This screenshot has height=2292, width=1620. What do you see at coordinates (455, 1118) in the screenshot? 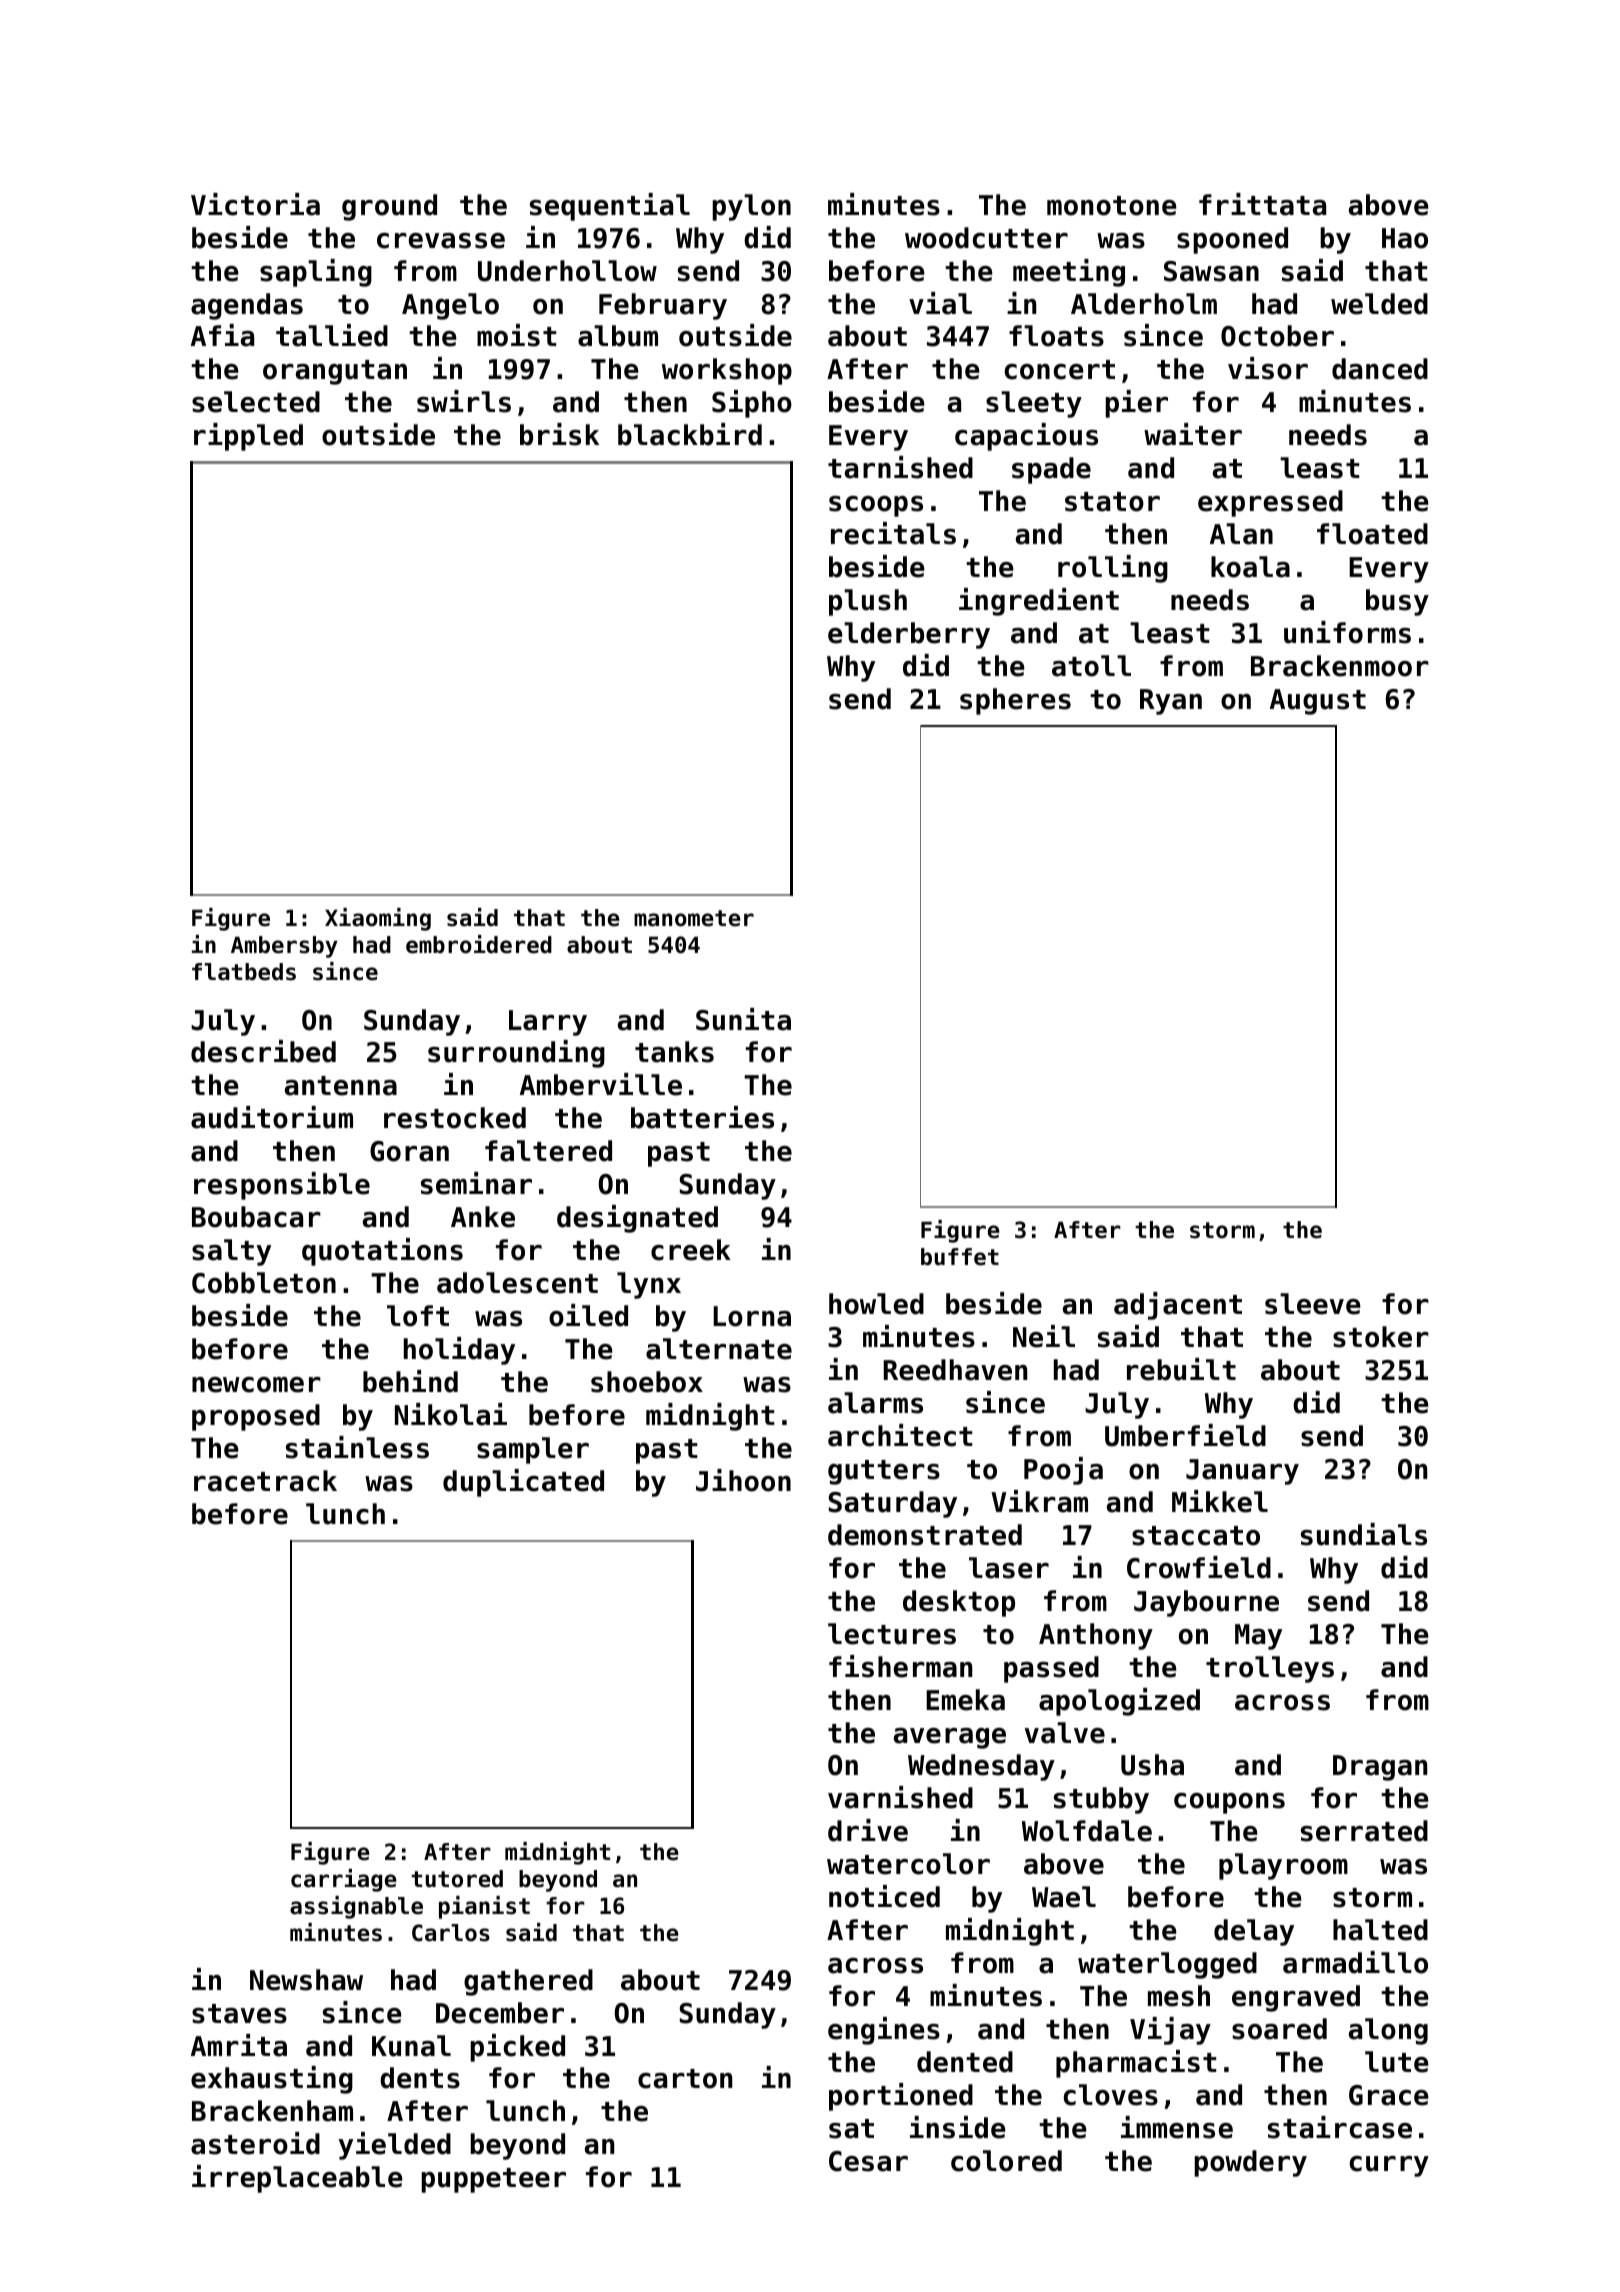
I see `restocked` at bounding box center [455, 1118].
